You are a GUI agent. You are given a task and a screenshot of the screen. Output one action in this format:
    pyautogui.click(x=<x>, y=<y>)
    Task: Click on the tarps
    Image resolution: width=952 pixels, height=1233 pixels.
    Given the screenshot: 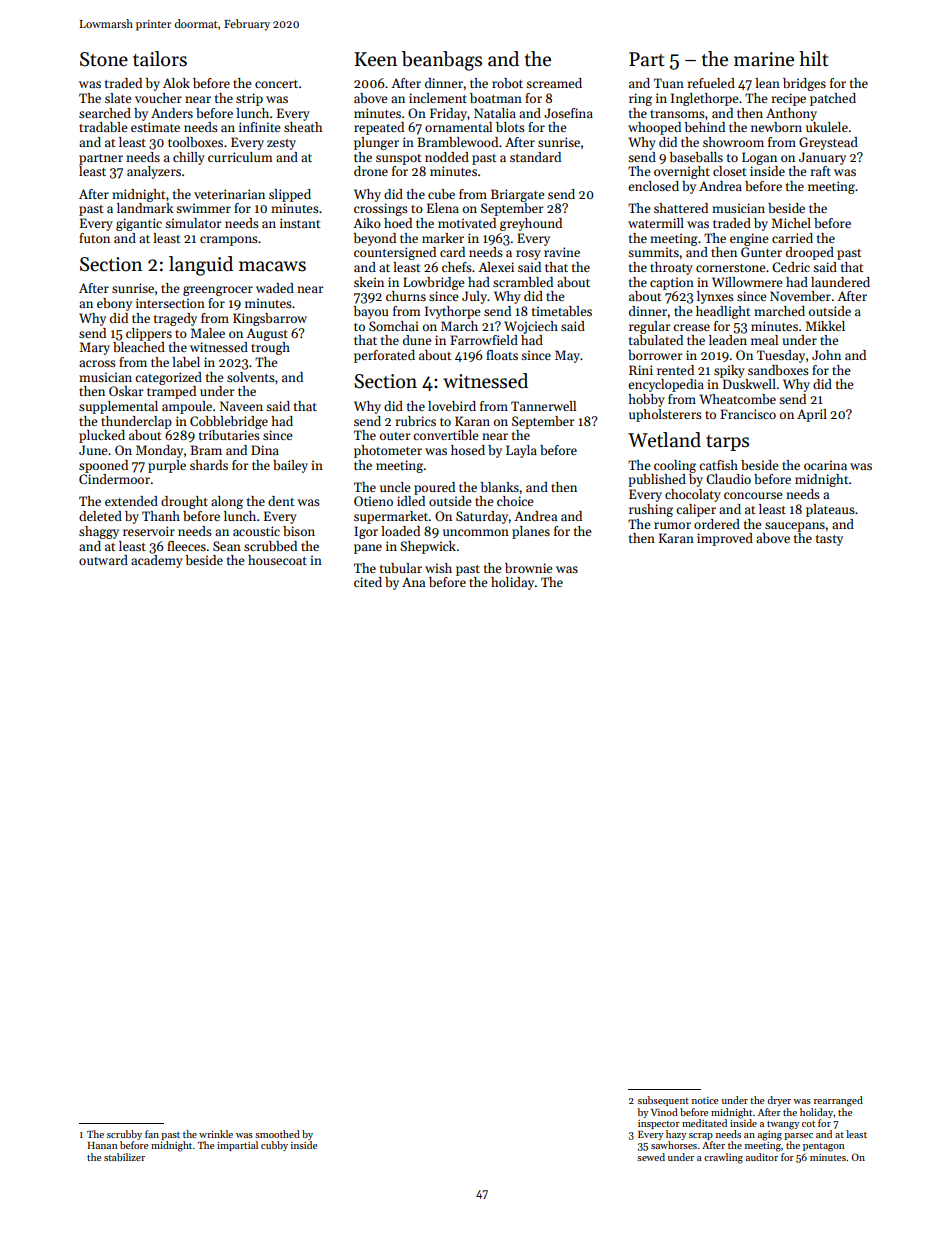 What is the action you would take?
    pyautogui.click(x=727, y=443)
